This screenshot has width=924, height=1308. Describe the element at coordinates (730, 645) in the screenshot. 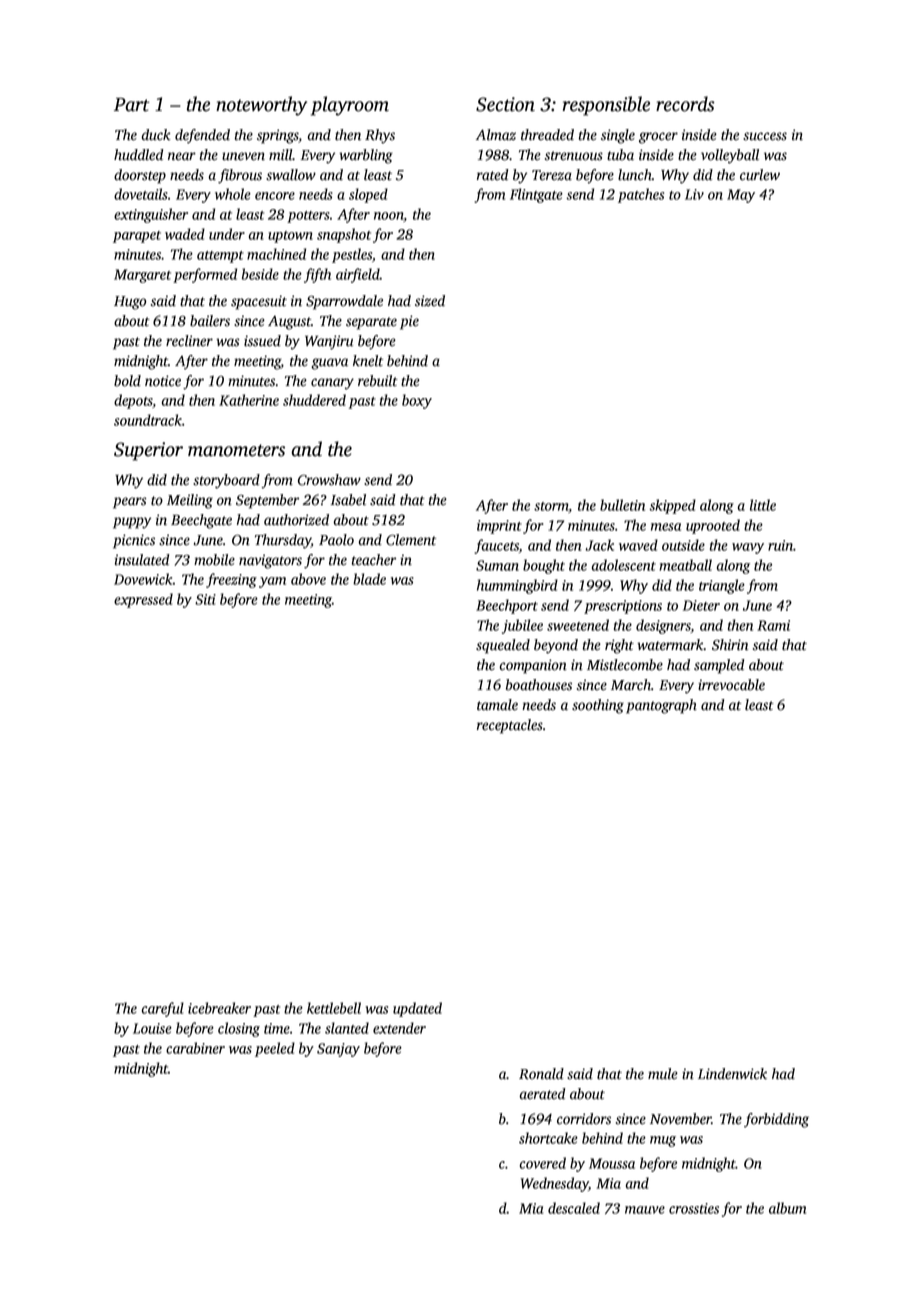

I see `Shirin` at that location.
